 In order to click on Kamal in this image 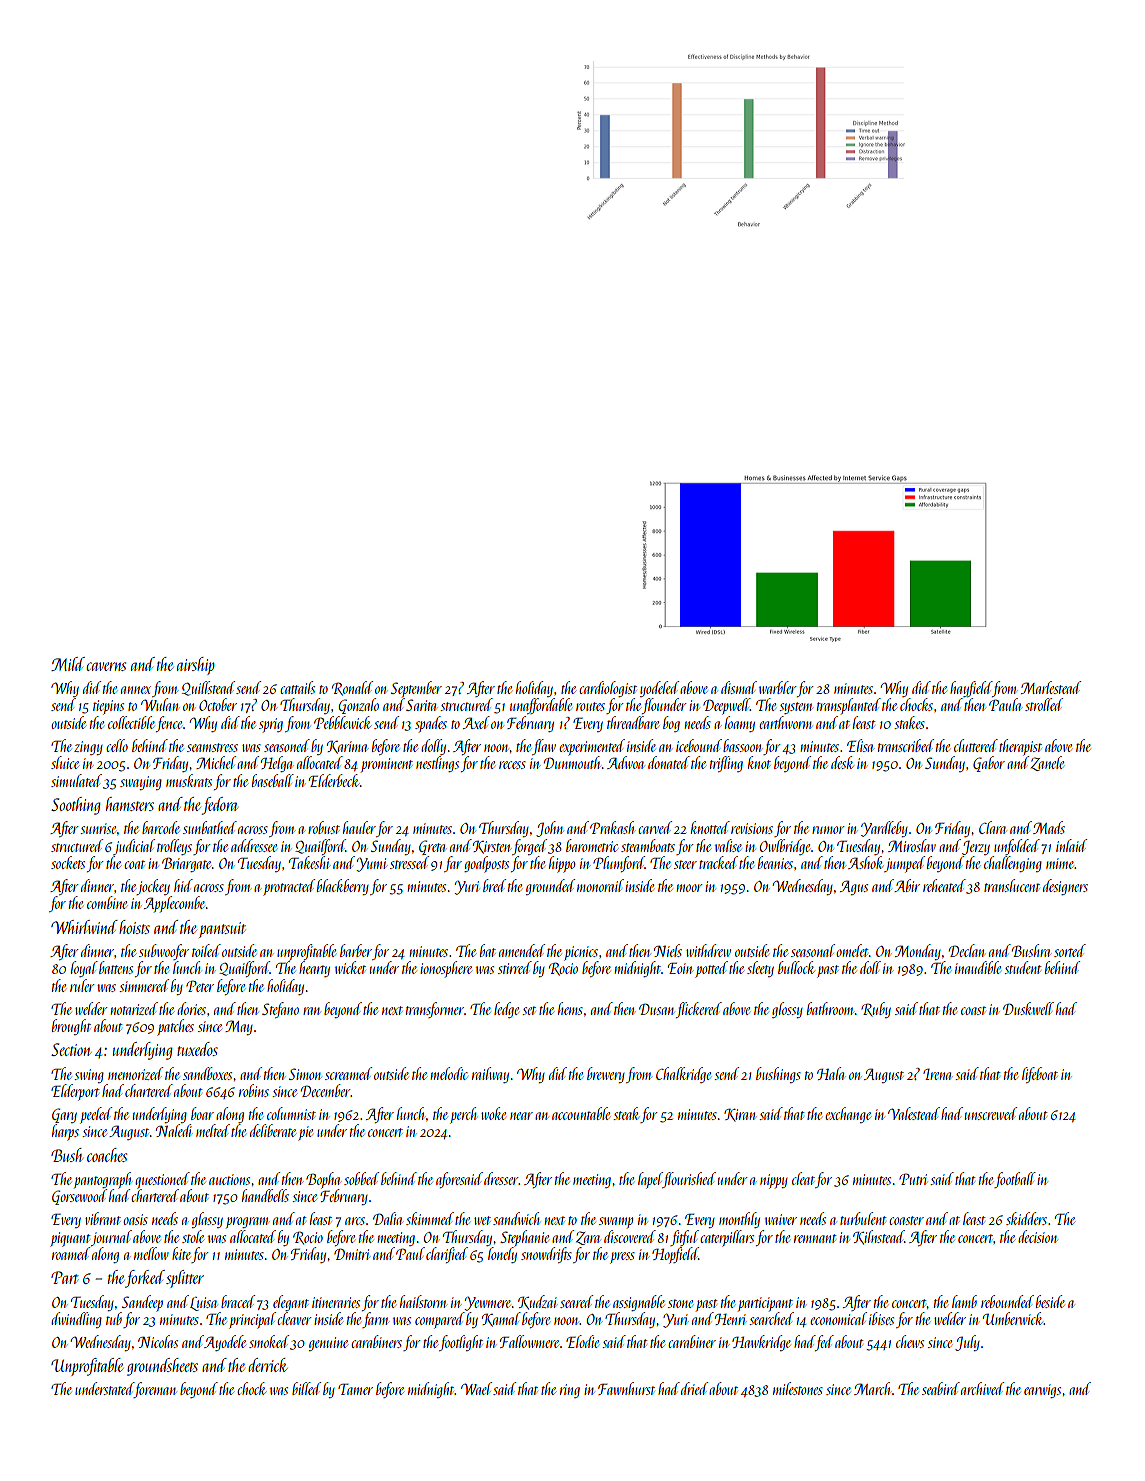, I will do `click(501, 1319)`.
